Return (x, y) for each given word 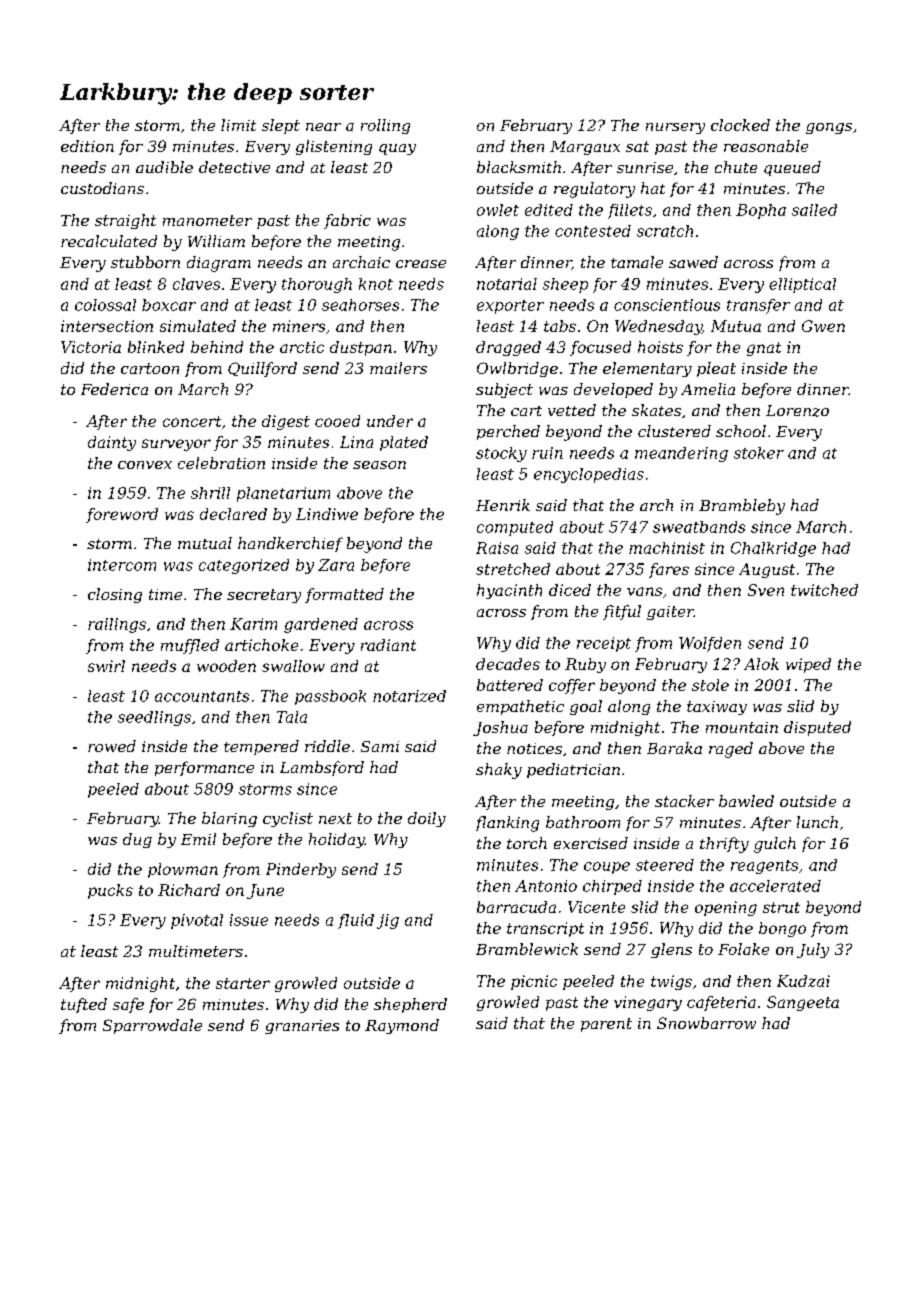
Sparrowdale (152, 1026)
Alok (761, 664)
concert (192, 421)
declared (233, 514)
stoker (759, 453)
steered (665, 865)
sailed (814, 210)
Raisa (497, 548)
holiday (337, 840)
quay (397, 149)
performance (204, 768)
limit (238, 125)
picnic (534, 982)
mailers (398, 368)
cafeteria (721, 1003)
